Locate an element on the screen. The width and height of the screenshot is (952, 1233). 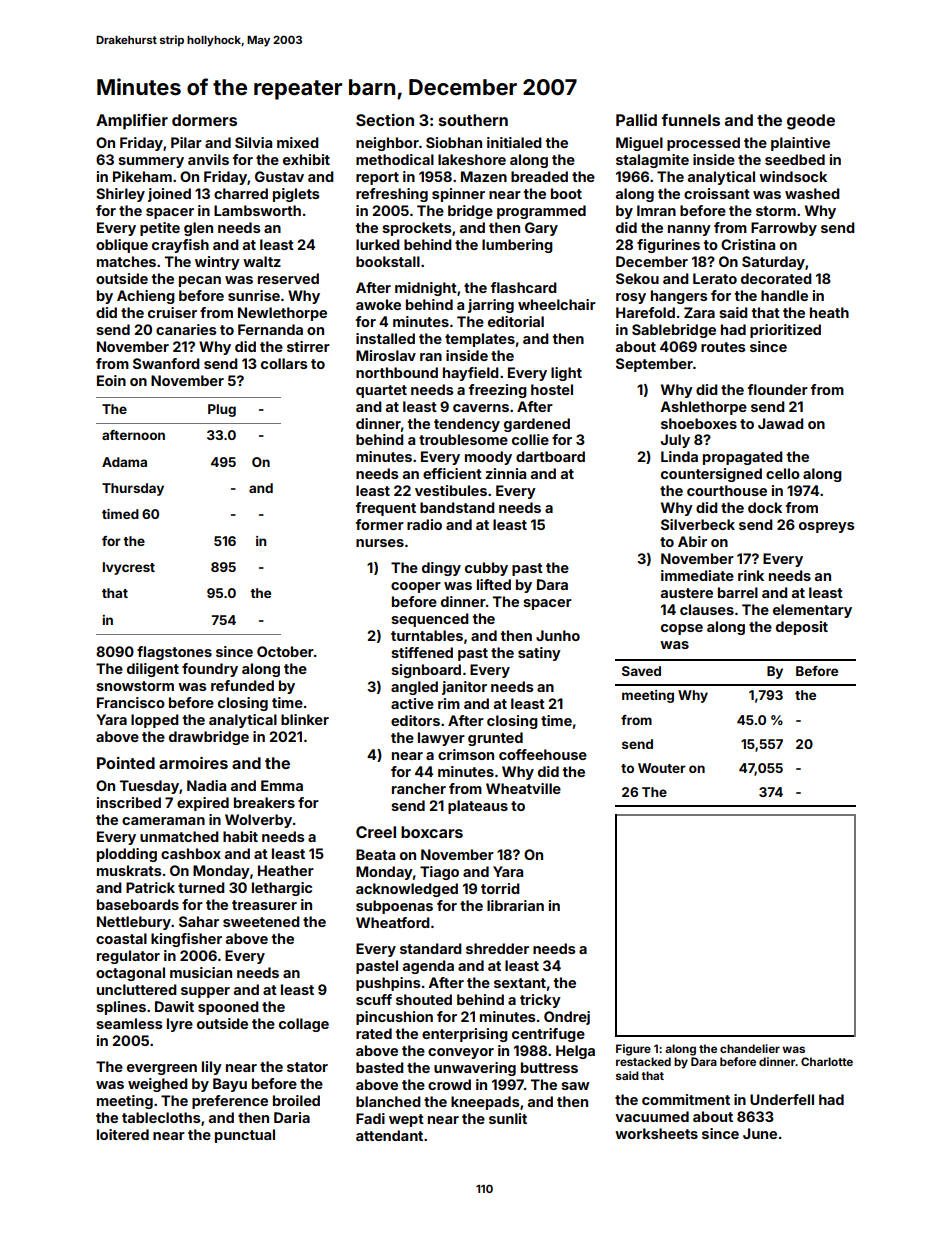
glen is located at coordinates (198, 229).
